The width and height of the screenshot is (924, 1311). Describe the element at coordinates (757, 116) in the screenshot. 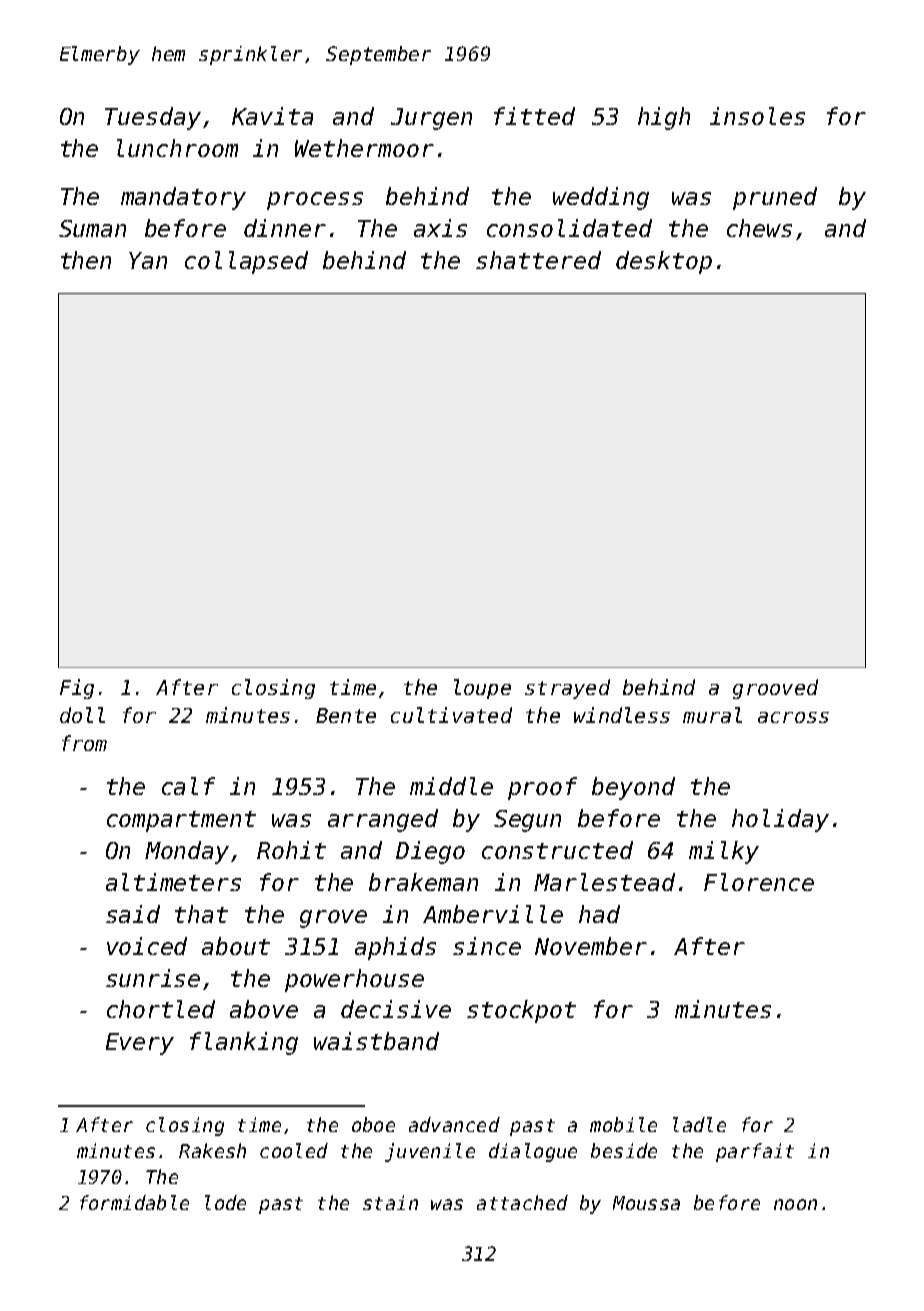

I see `insoles` at that location.
